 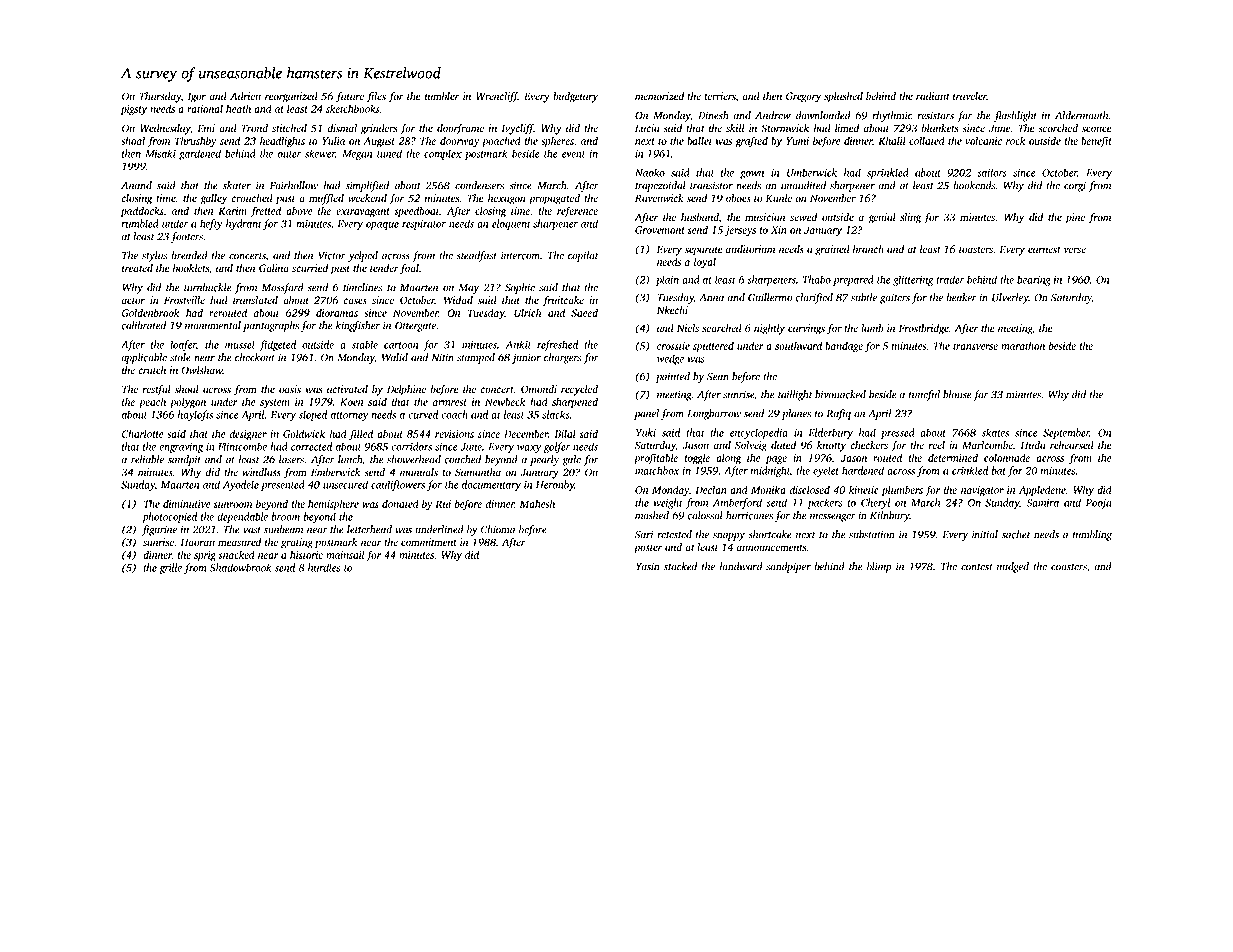 What do you see at coordinates (584, 312) in the image?
I see `Saeed` at bounding box center [584, 312].
